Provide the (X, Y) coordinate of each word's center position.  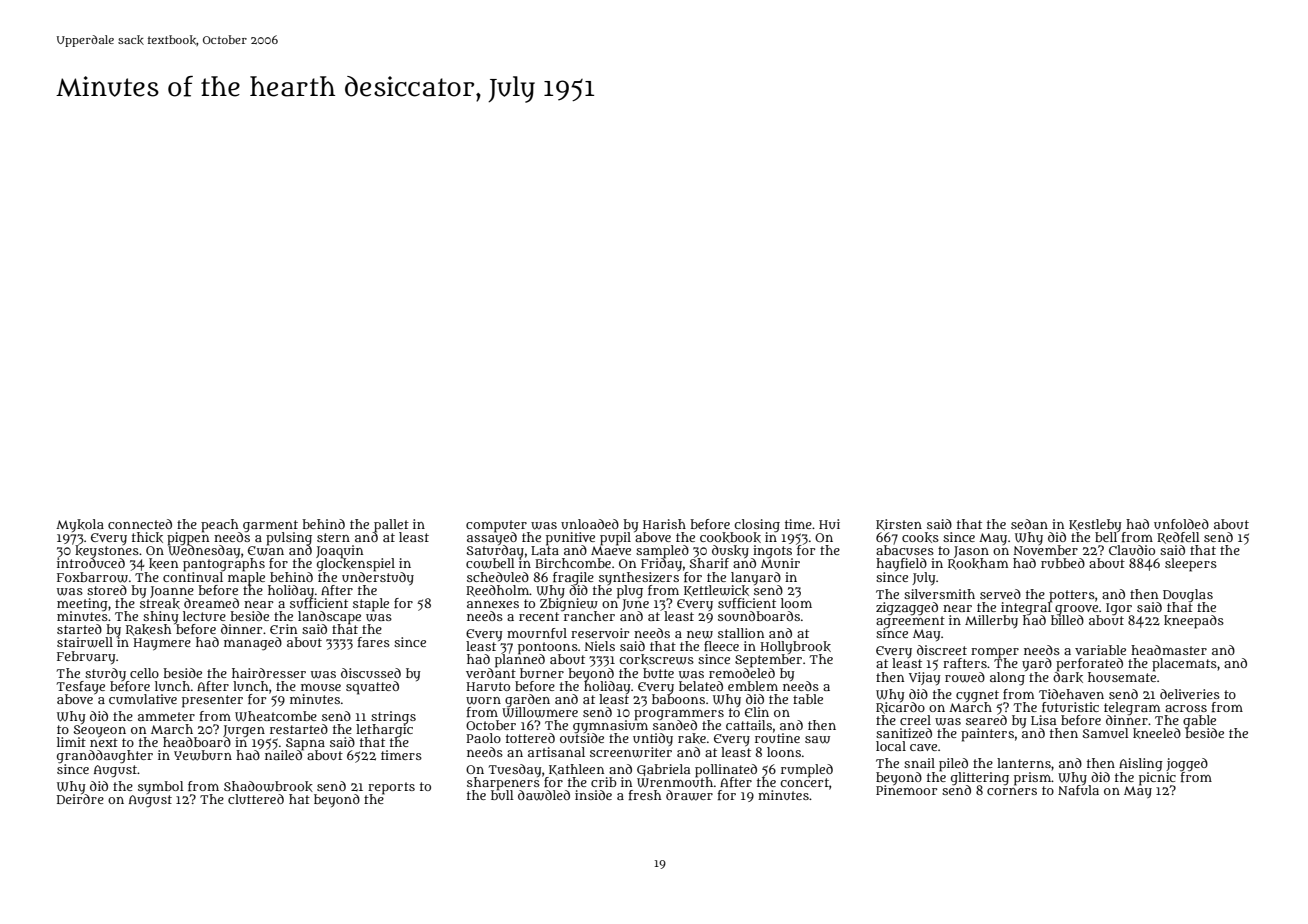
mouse (321, 687)
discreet (942, 650)
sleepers (1191, 565)
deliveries (1190, 694)
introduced (91, 563)
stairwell (85, 642)
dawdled (544, 795)
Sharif (709, 563)
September (768, 661)
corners (1012, 791)
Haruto (488, 686)
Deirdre (80, 799)
